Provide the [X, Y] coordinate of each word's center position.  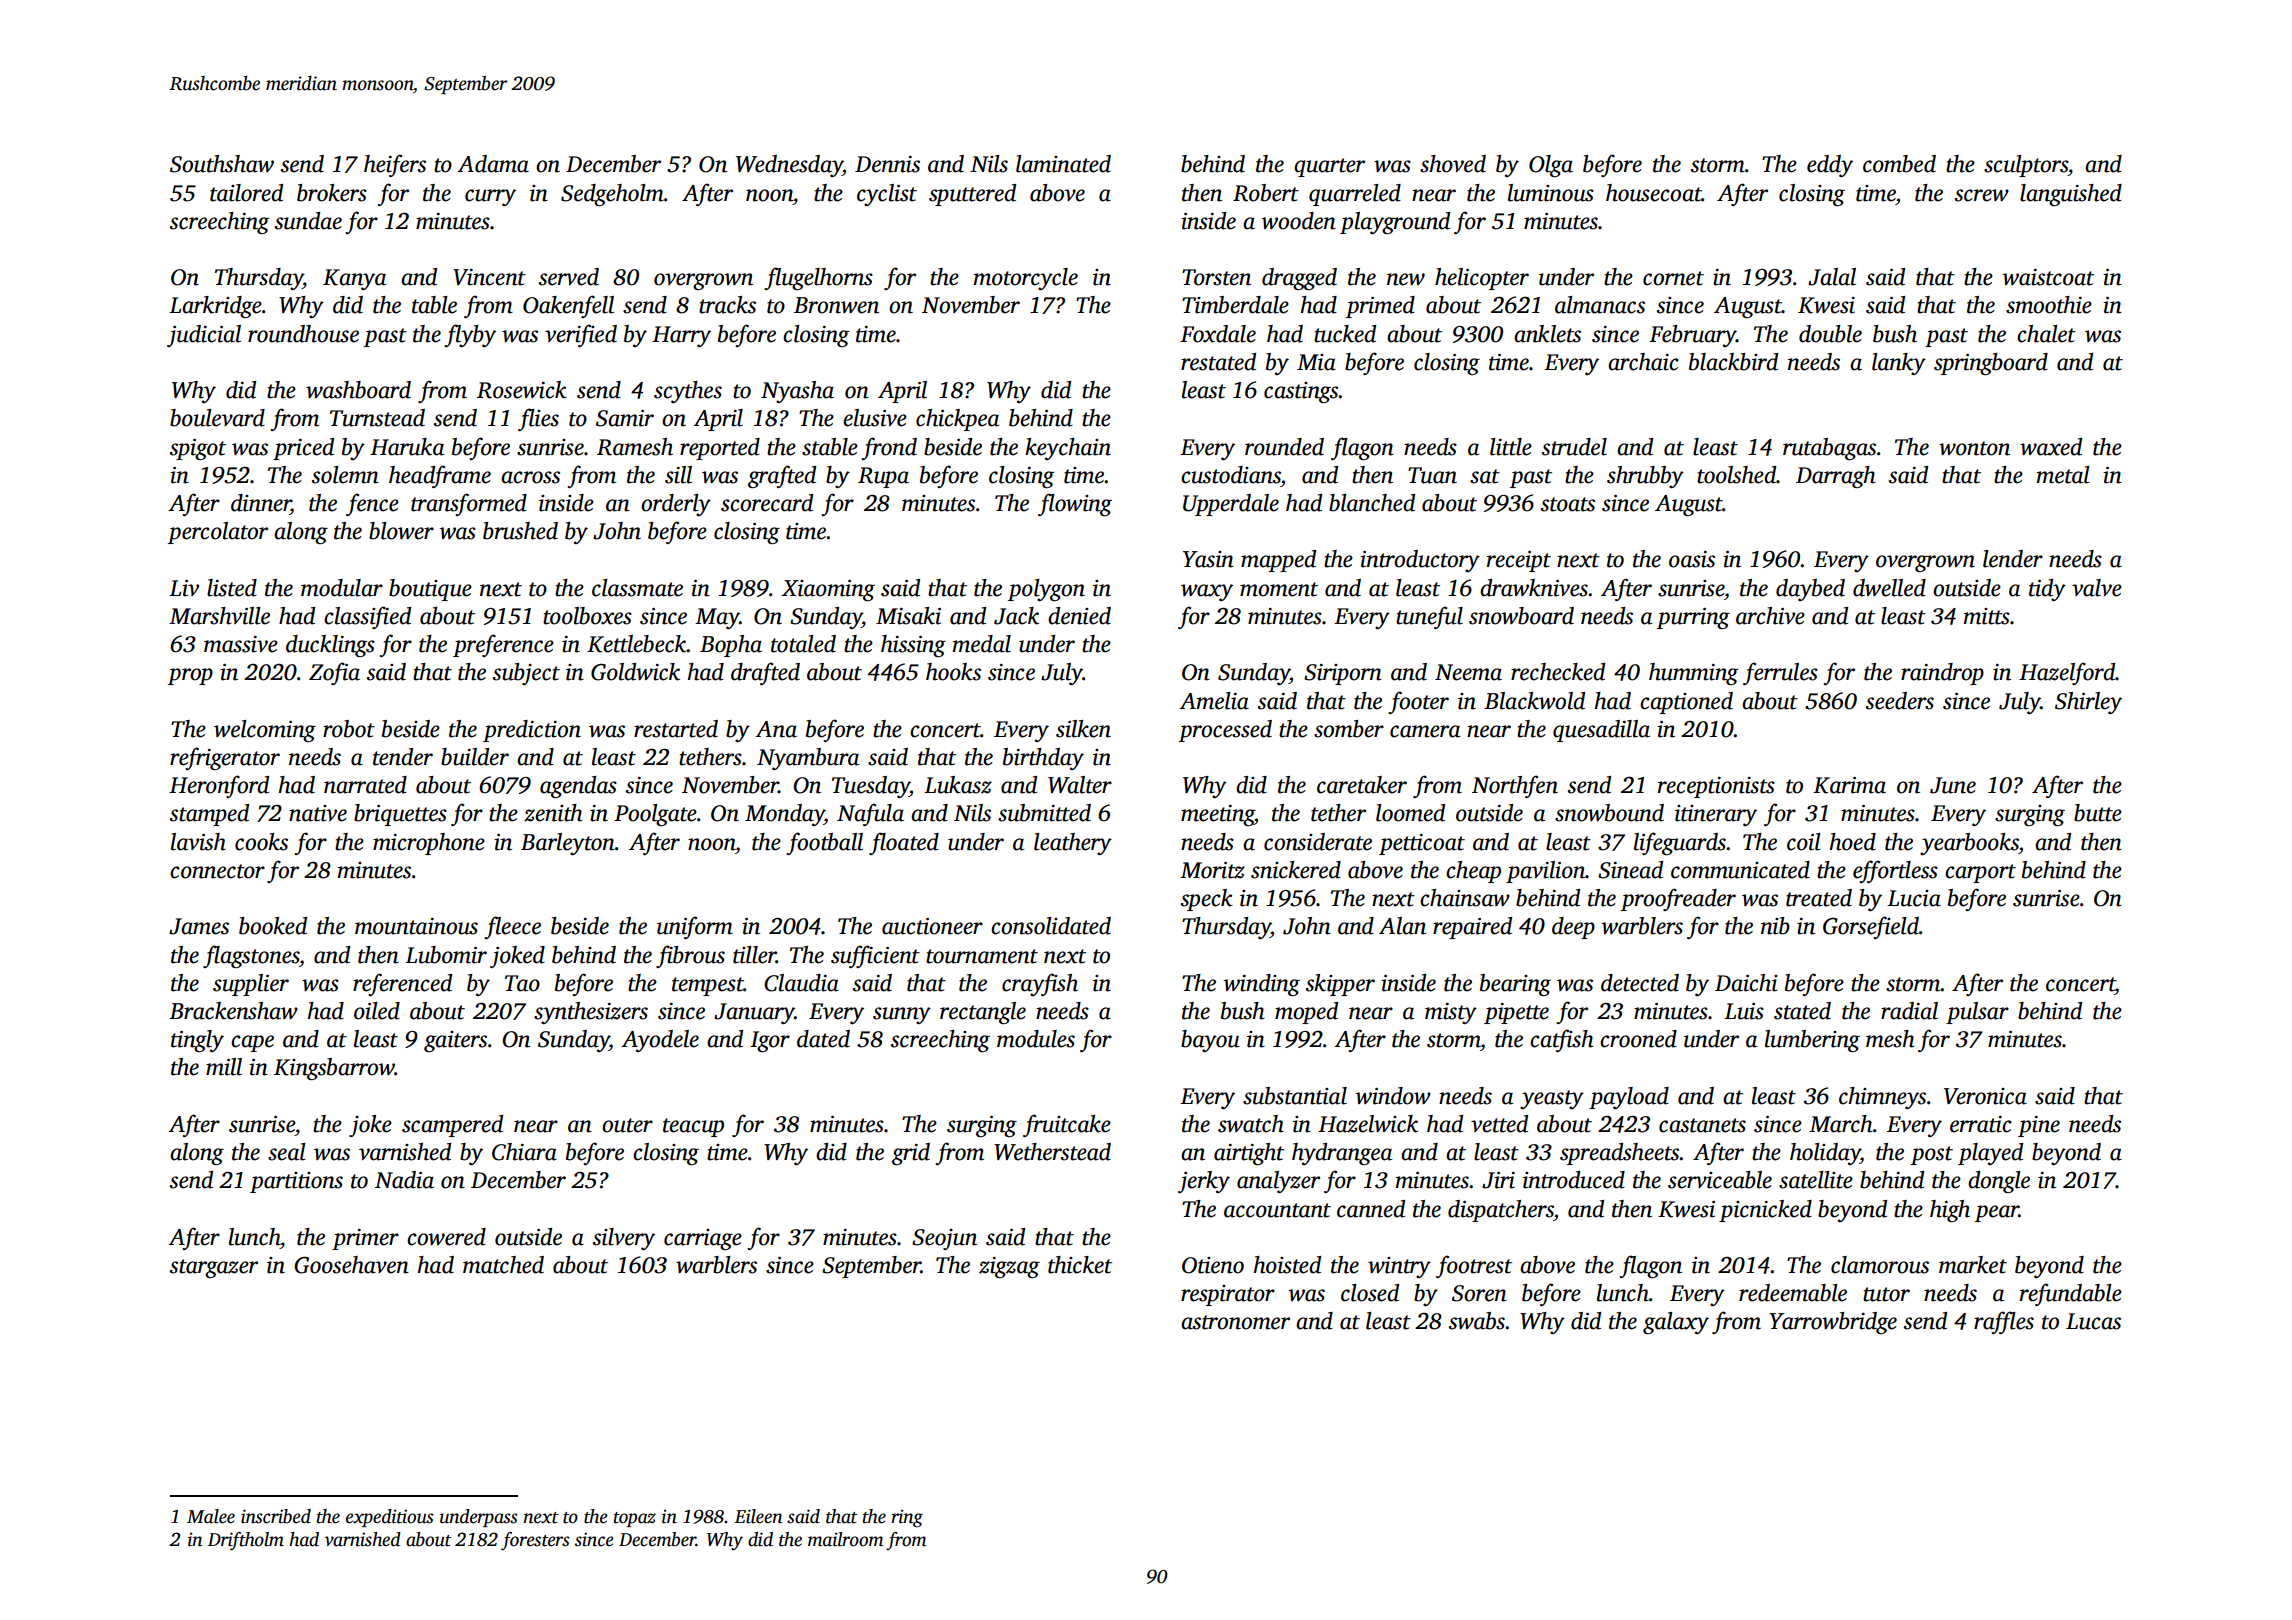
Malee [211, 1516]
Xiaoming [828, 590]
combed [1899, 164]
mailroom [845, 1539]
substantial [1295, 1096]
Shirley [2088, 703]
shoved [1453, 164]
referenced [402, 984]
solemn [345, 475]
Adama [493, 164]
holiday [1825, 1154]
